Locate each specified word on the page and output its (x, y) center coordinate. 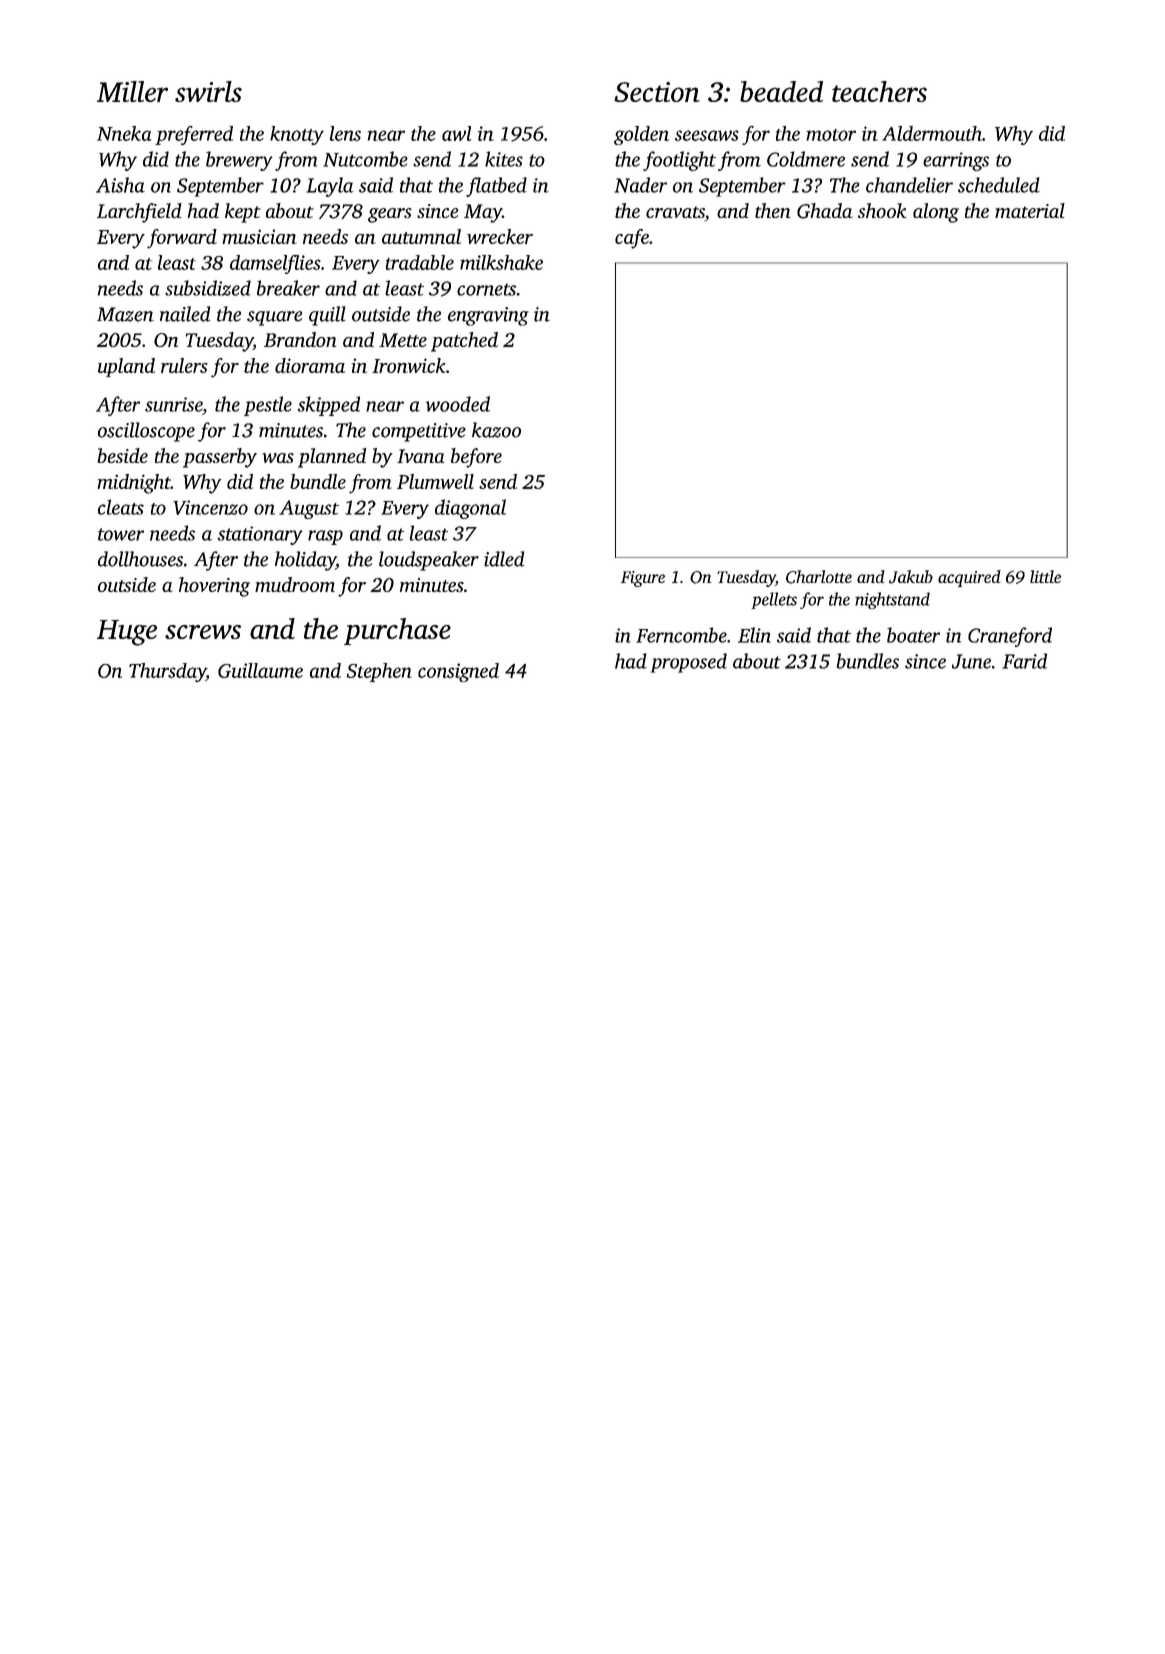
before (476, 458)
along (936, 213)
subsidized (208, 288)
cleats (121, 507)
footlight (679, 161)
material (1030, 210)
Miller (132, 91)
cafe (632, 239)
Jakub (911, 577)
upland (126, 367)
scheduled (999, 185)
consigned (458, 672)
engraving (488, 316)
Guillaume (260, 670)
